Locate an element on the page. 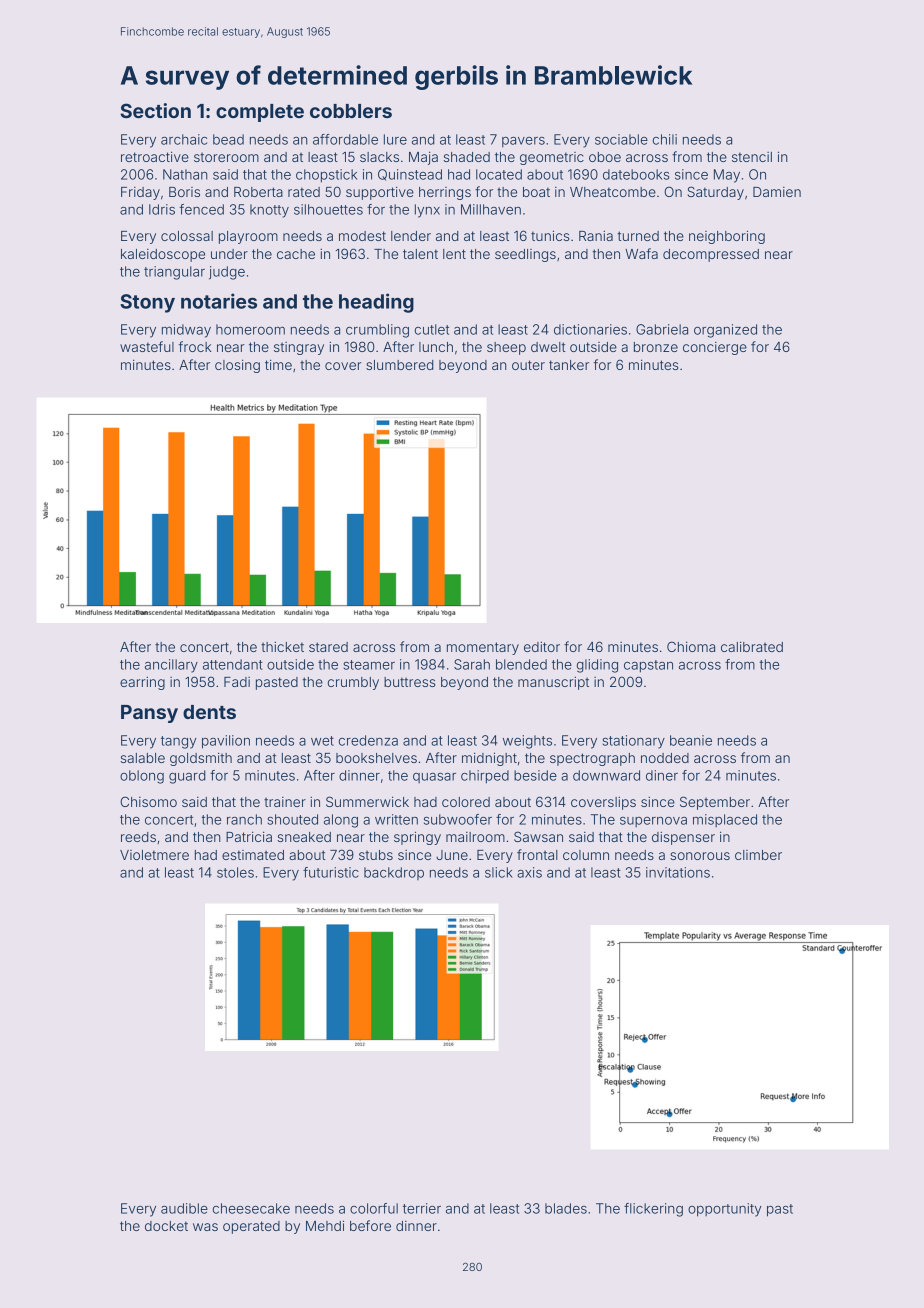  stared is located at coordinates (328, 647).
